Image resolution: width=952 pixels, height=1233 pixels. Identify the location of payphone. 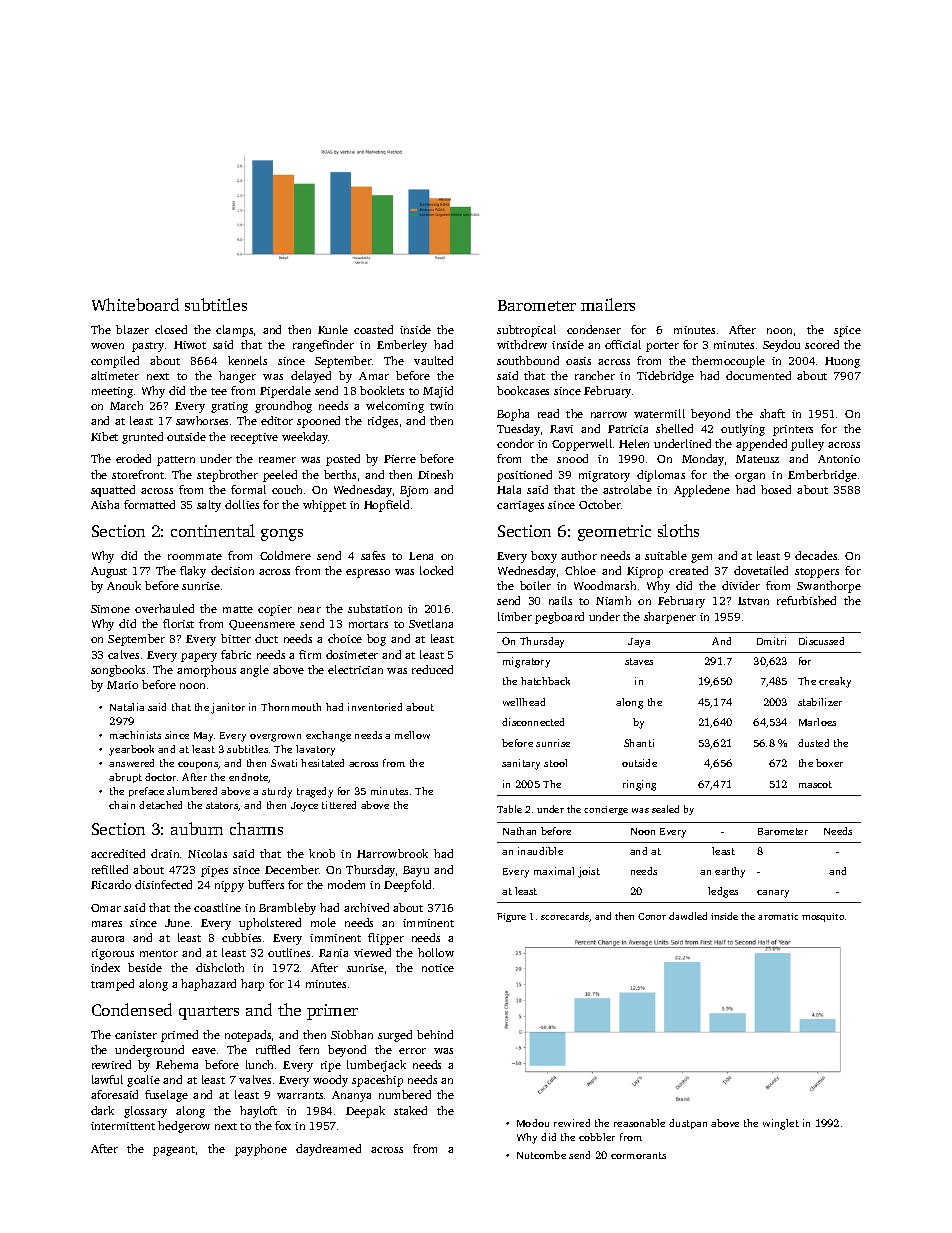
(261, 1150).
